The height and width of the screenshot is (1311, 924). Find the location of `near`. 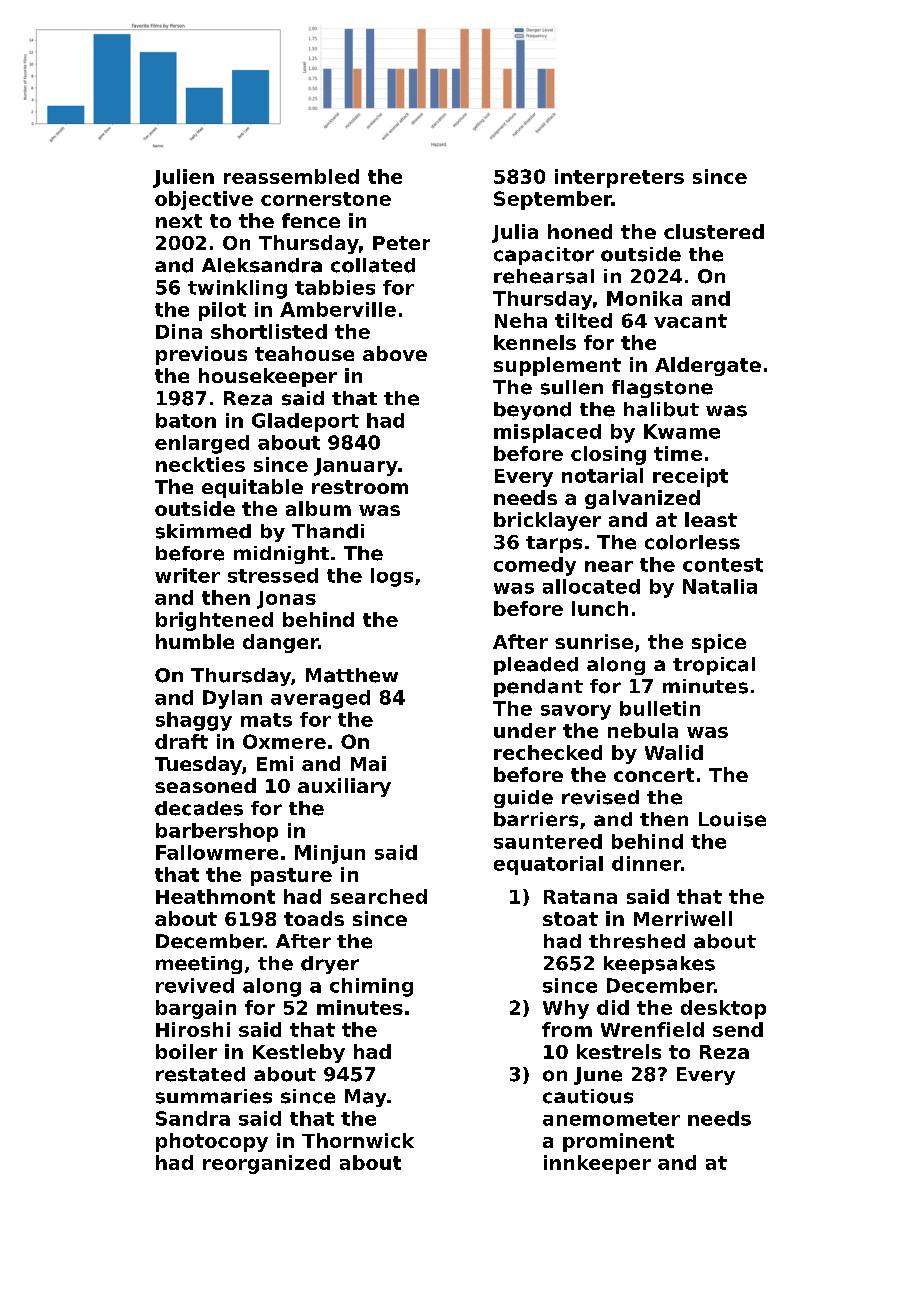

near is located at coordinates (609, 566).
